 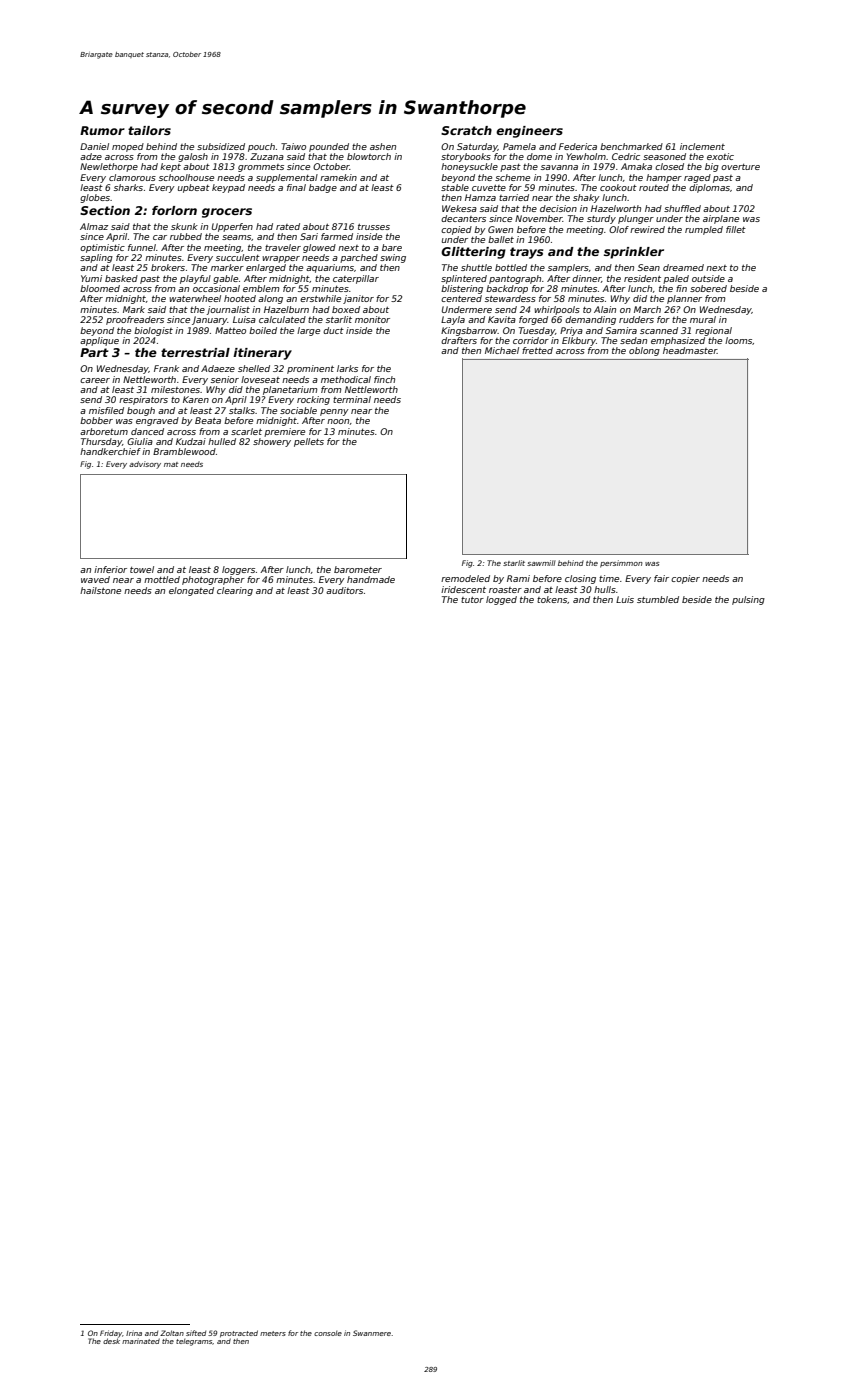 What do you see at coordinates (239, 1334) in the page?
I see `protracted` at bounding box center [239, 1334].
